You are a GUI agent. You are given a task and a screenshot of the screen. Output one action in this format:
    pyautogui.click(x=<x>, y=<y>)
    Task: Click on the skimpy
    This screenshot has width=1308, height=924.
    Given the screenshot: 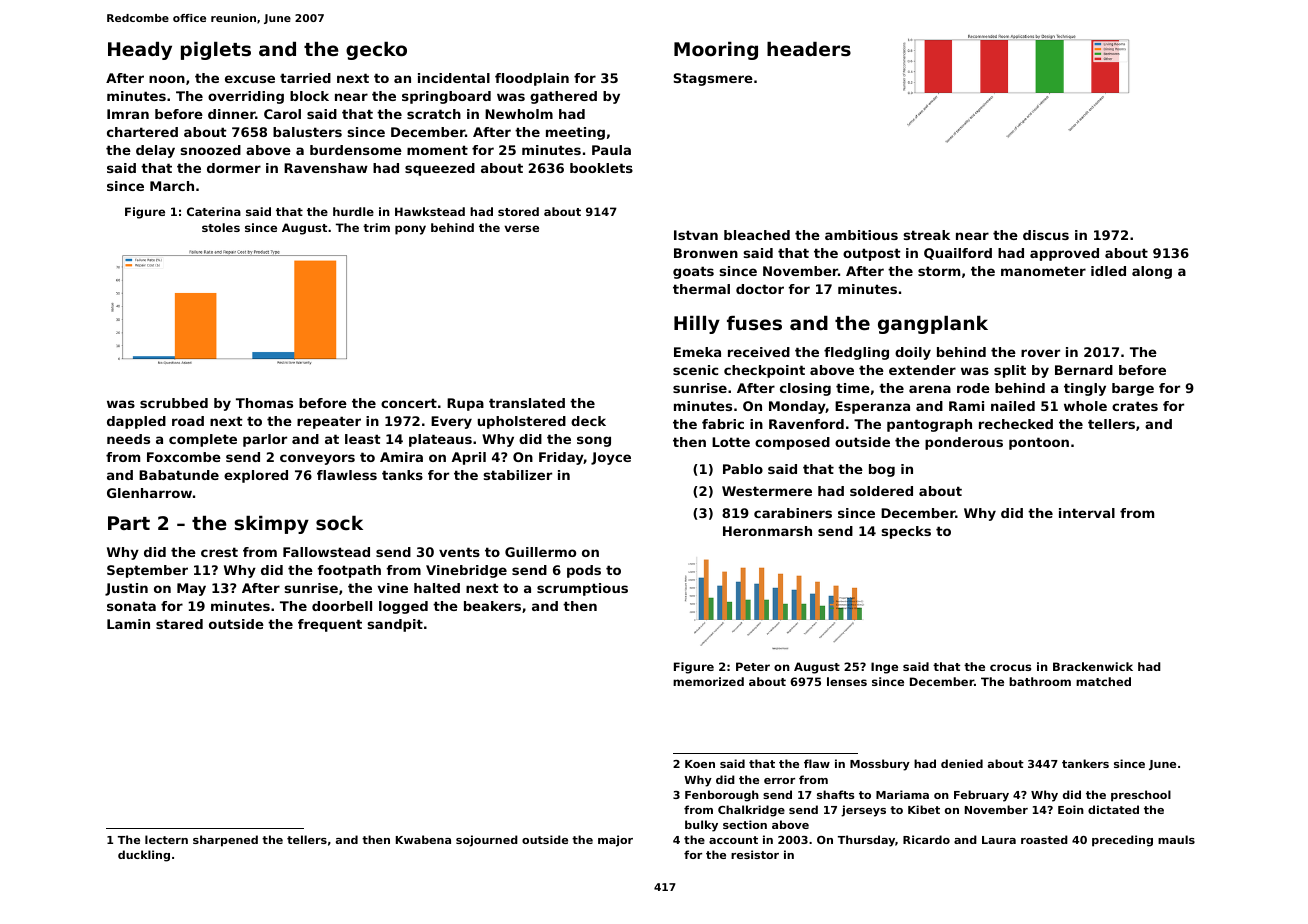 What is the action you would take?
    pyautogui.click(x=271, y=525)
